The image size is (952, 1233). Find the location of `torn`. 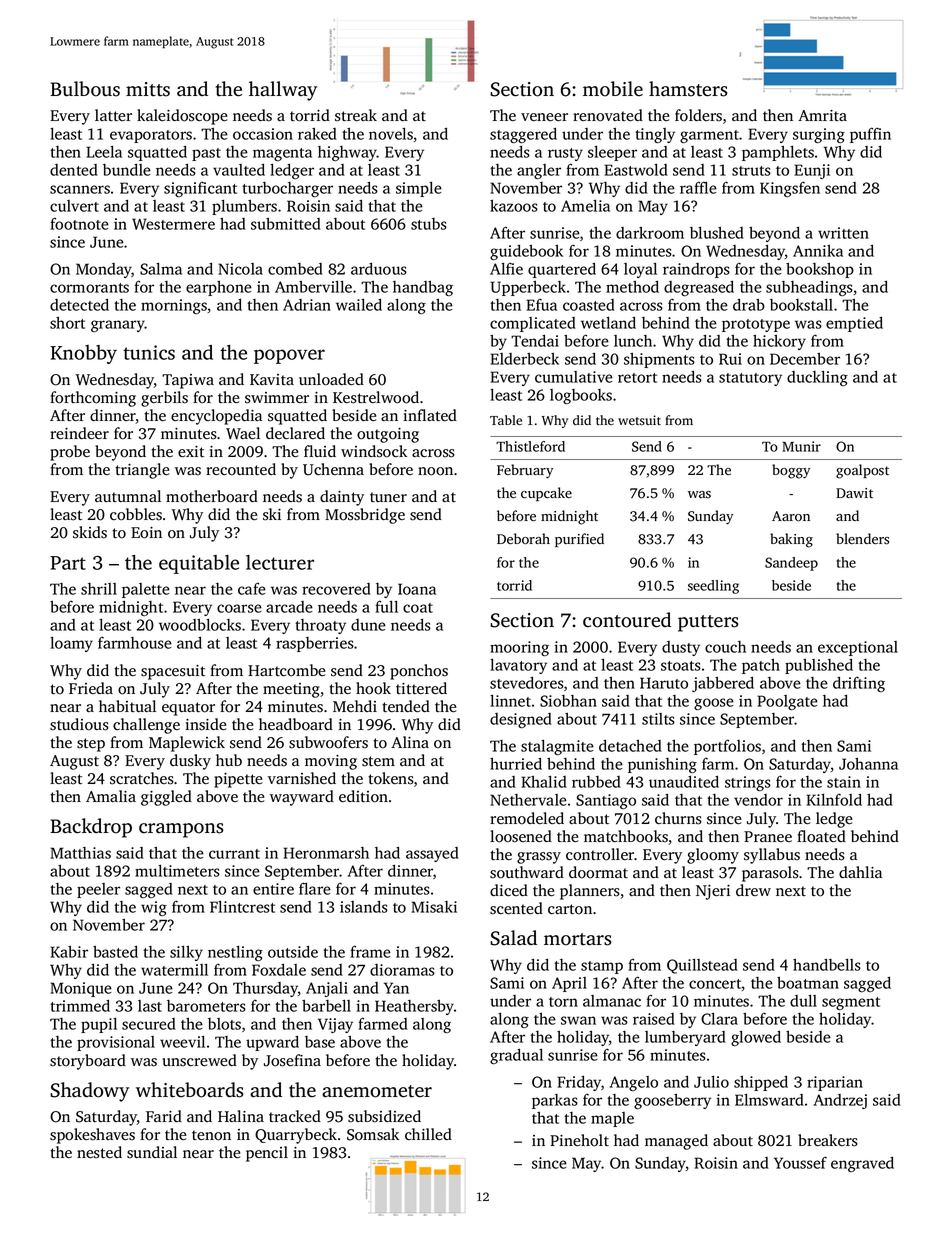

torn is located at coordinates (563, 1002).
